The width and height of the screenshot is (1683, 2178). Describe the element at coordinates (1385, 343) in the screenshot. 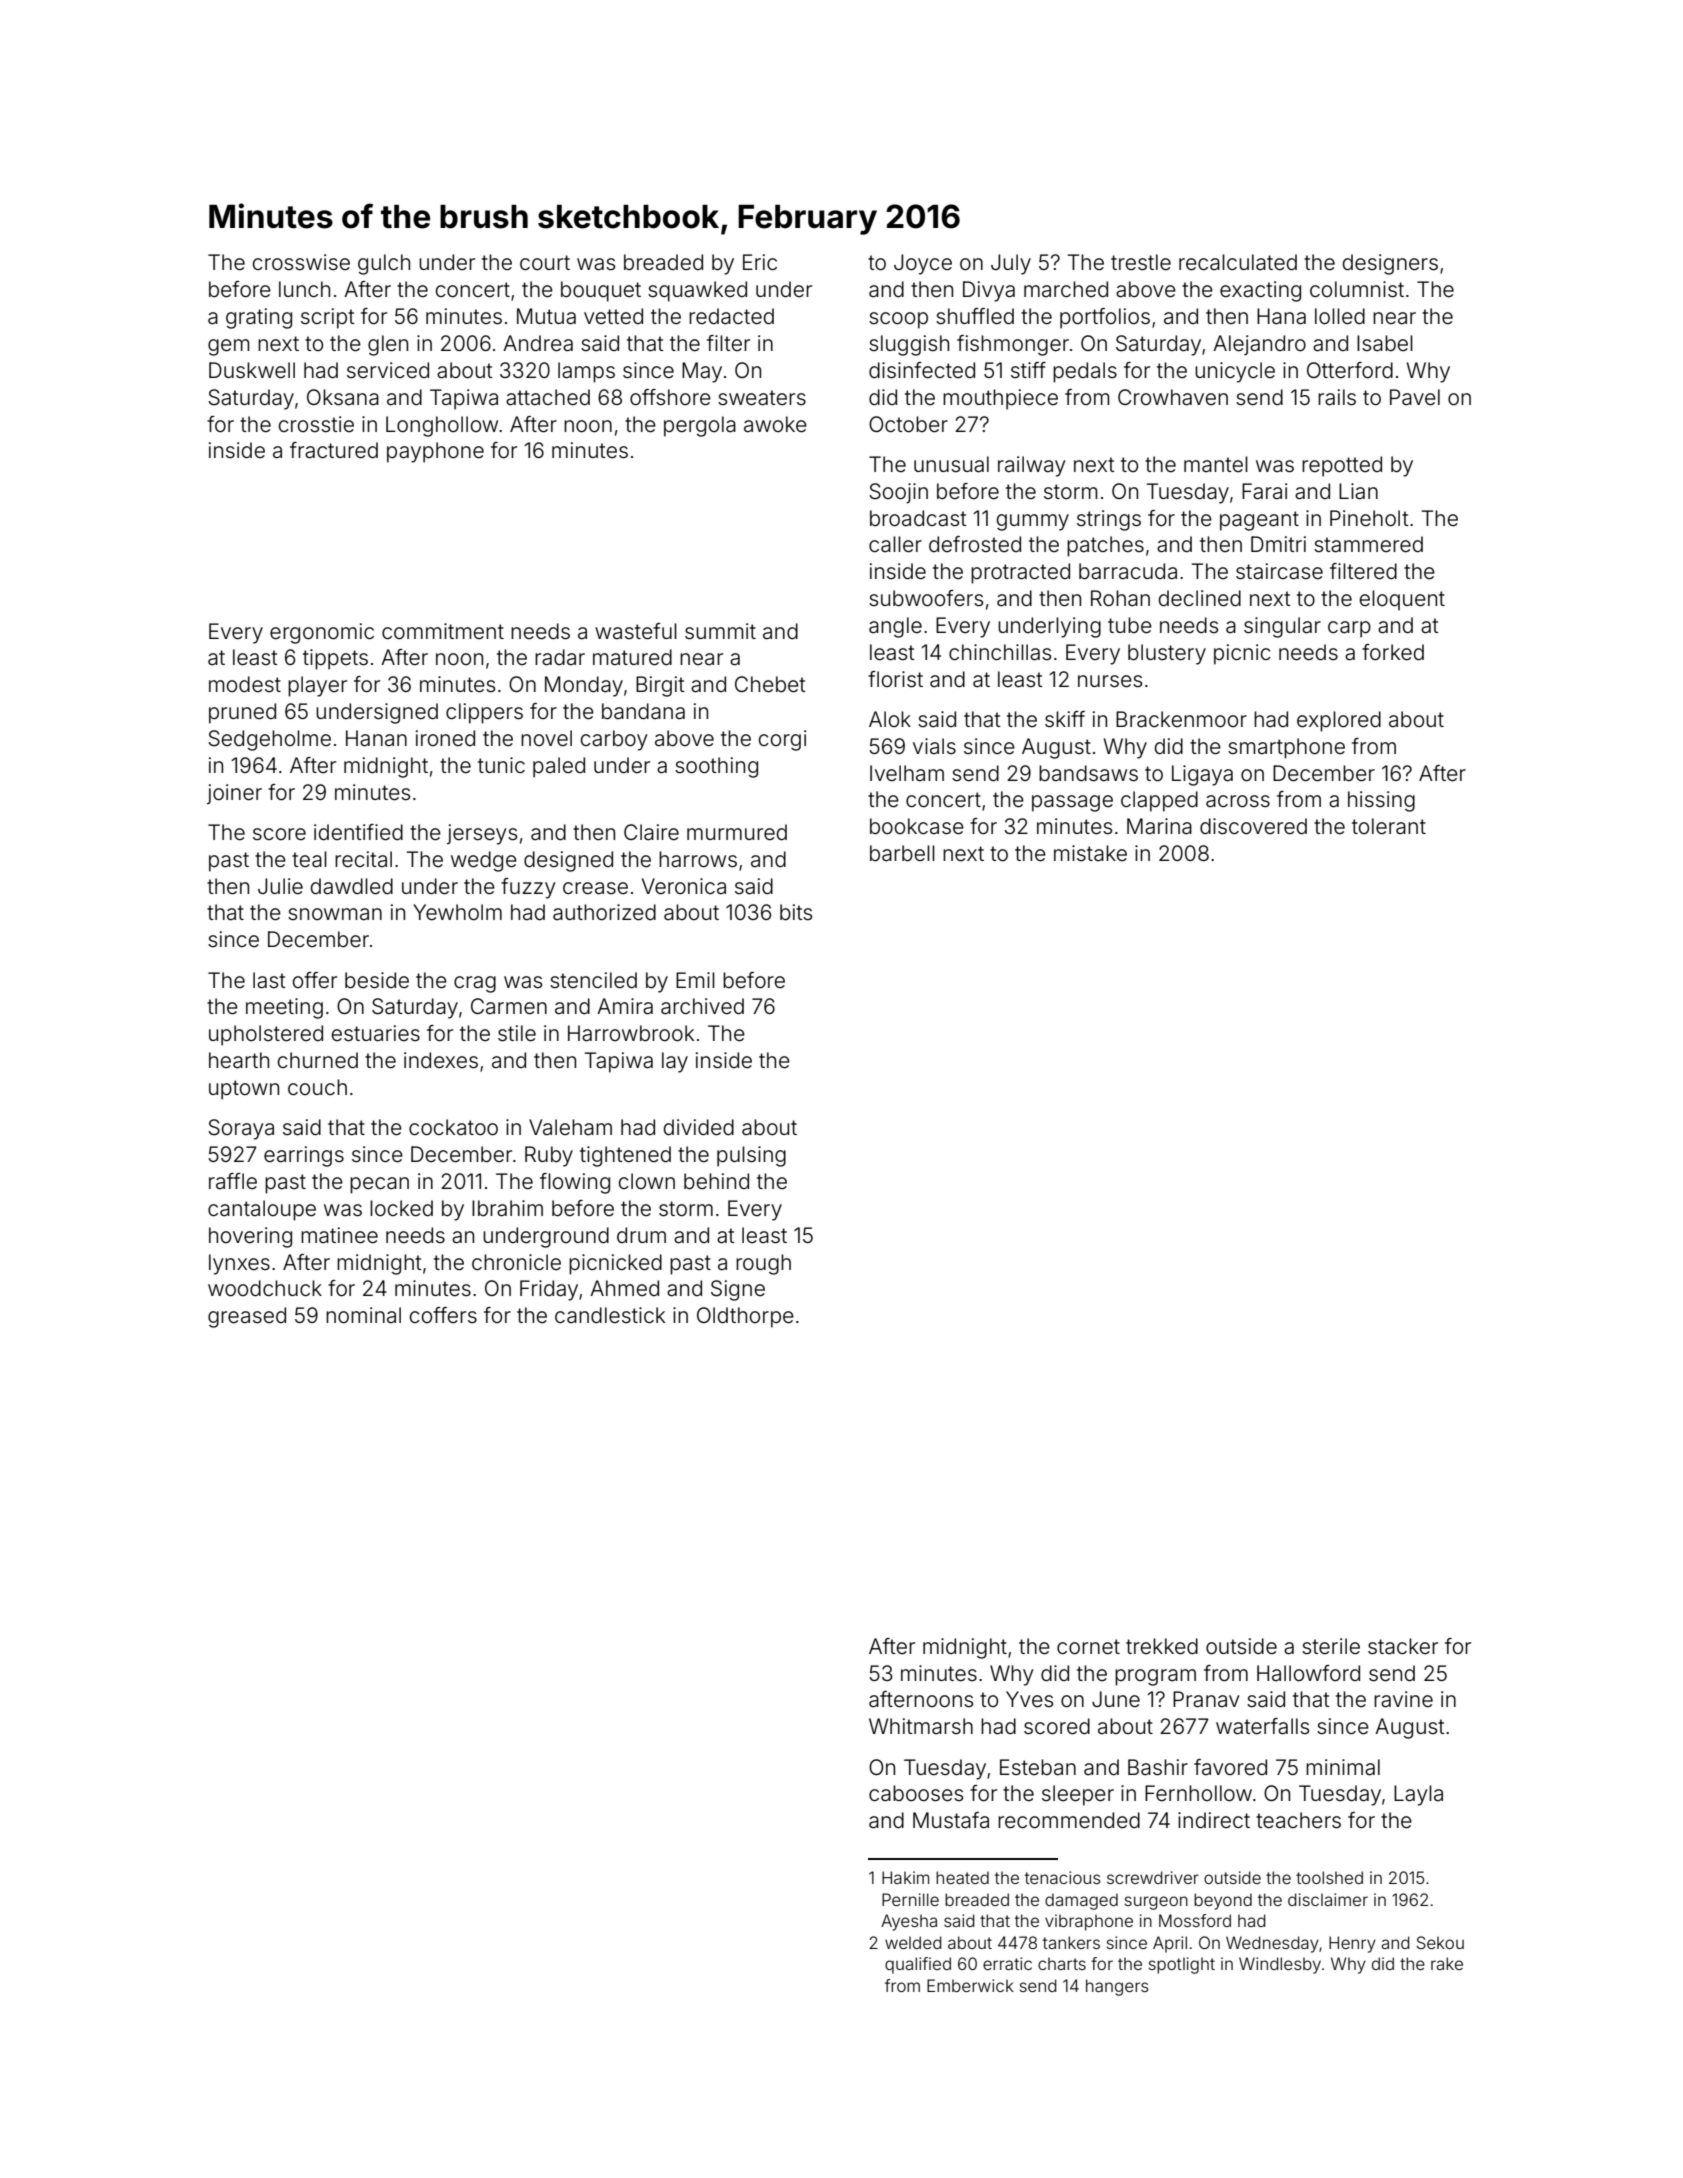

I see `Isabel` at that location.
